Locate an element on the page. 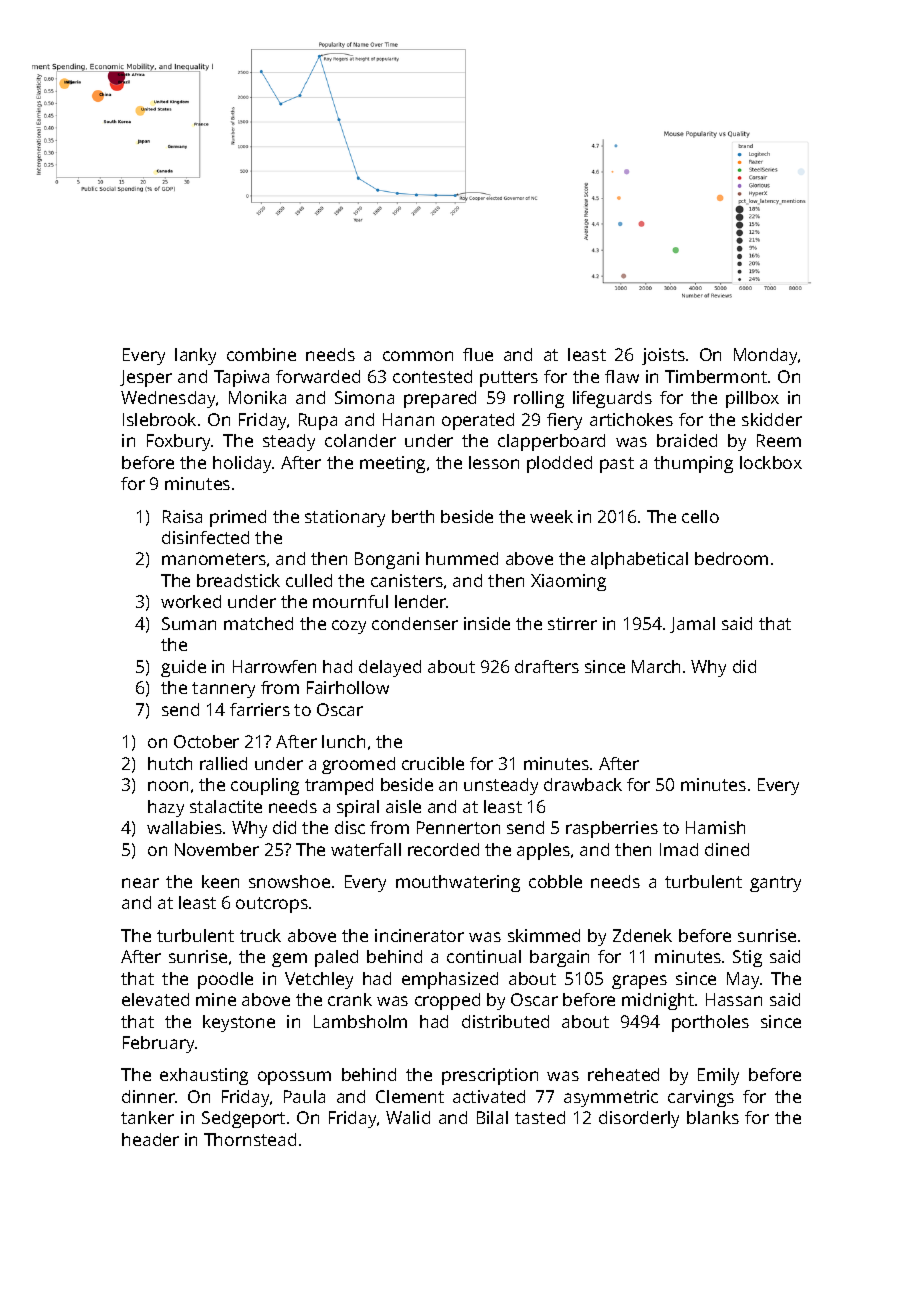  inside is located at coordinates (487, 623).
